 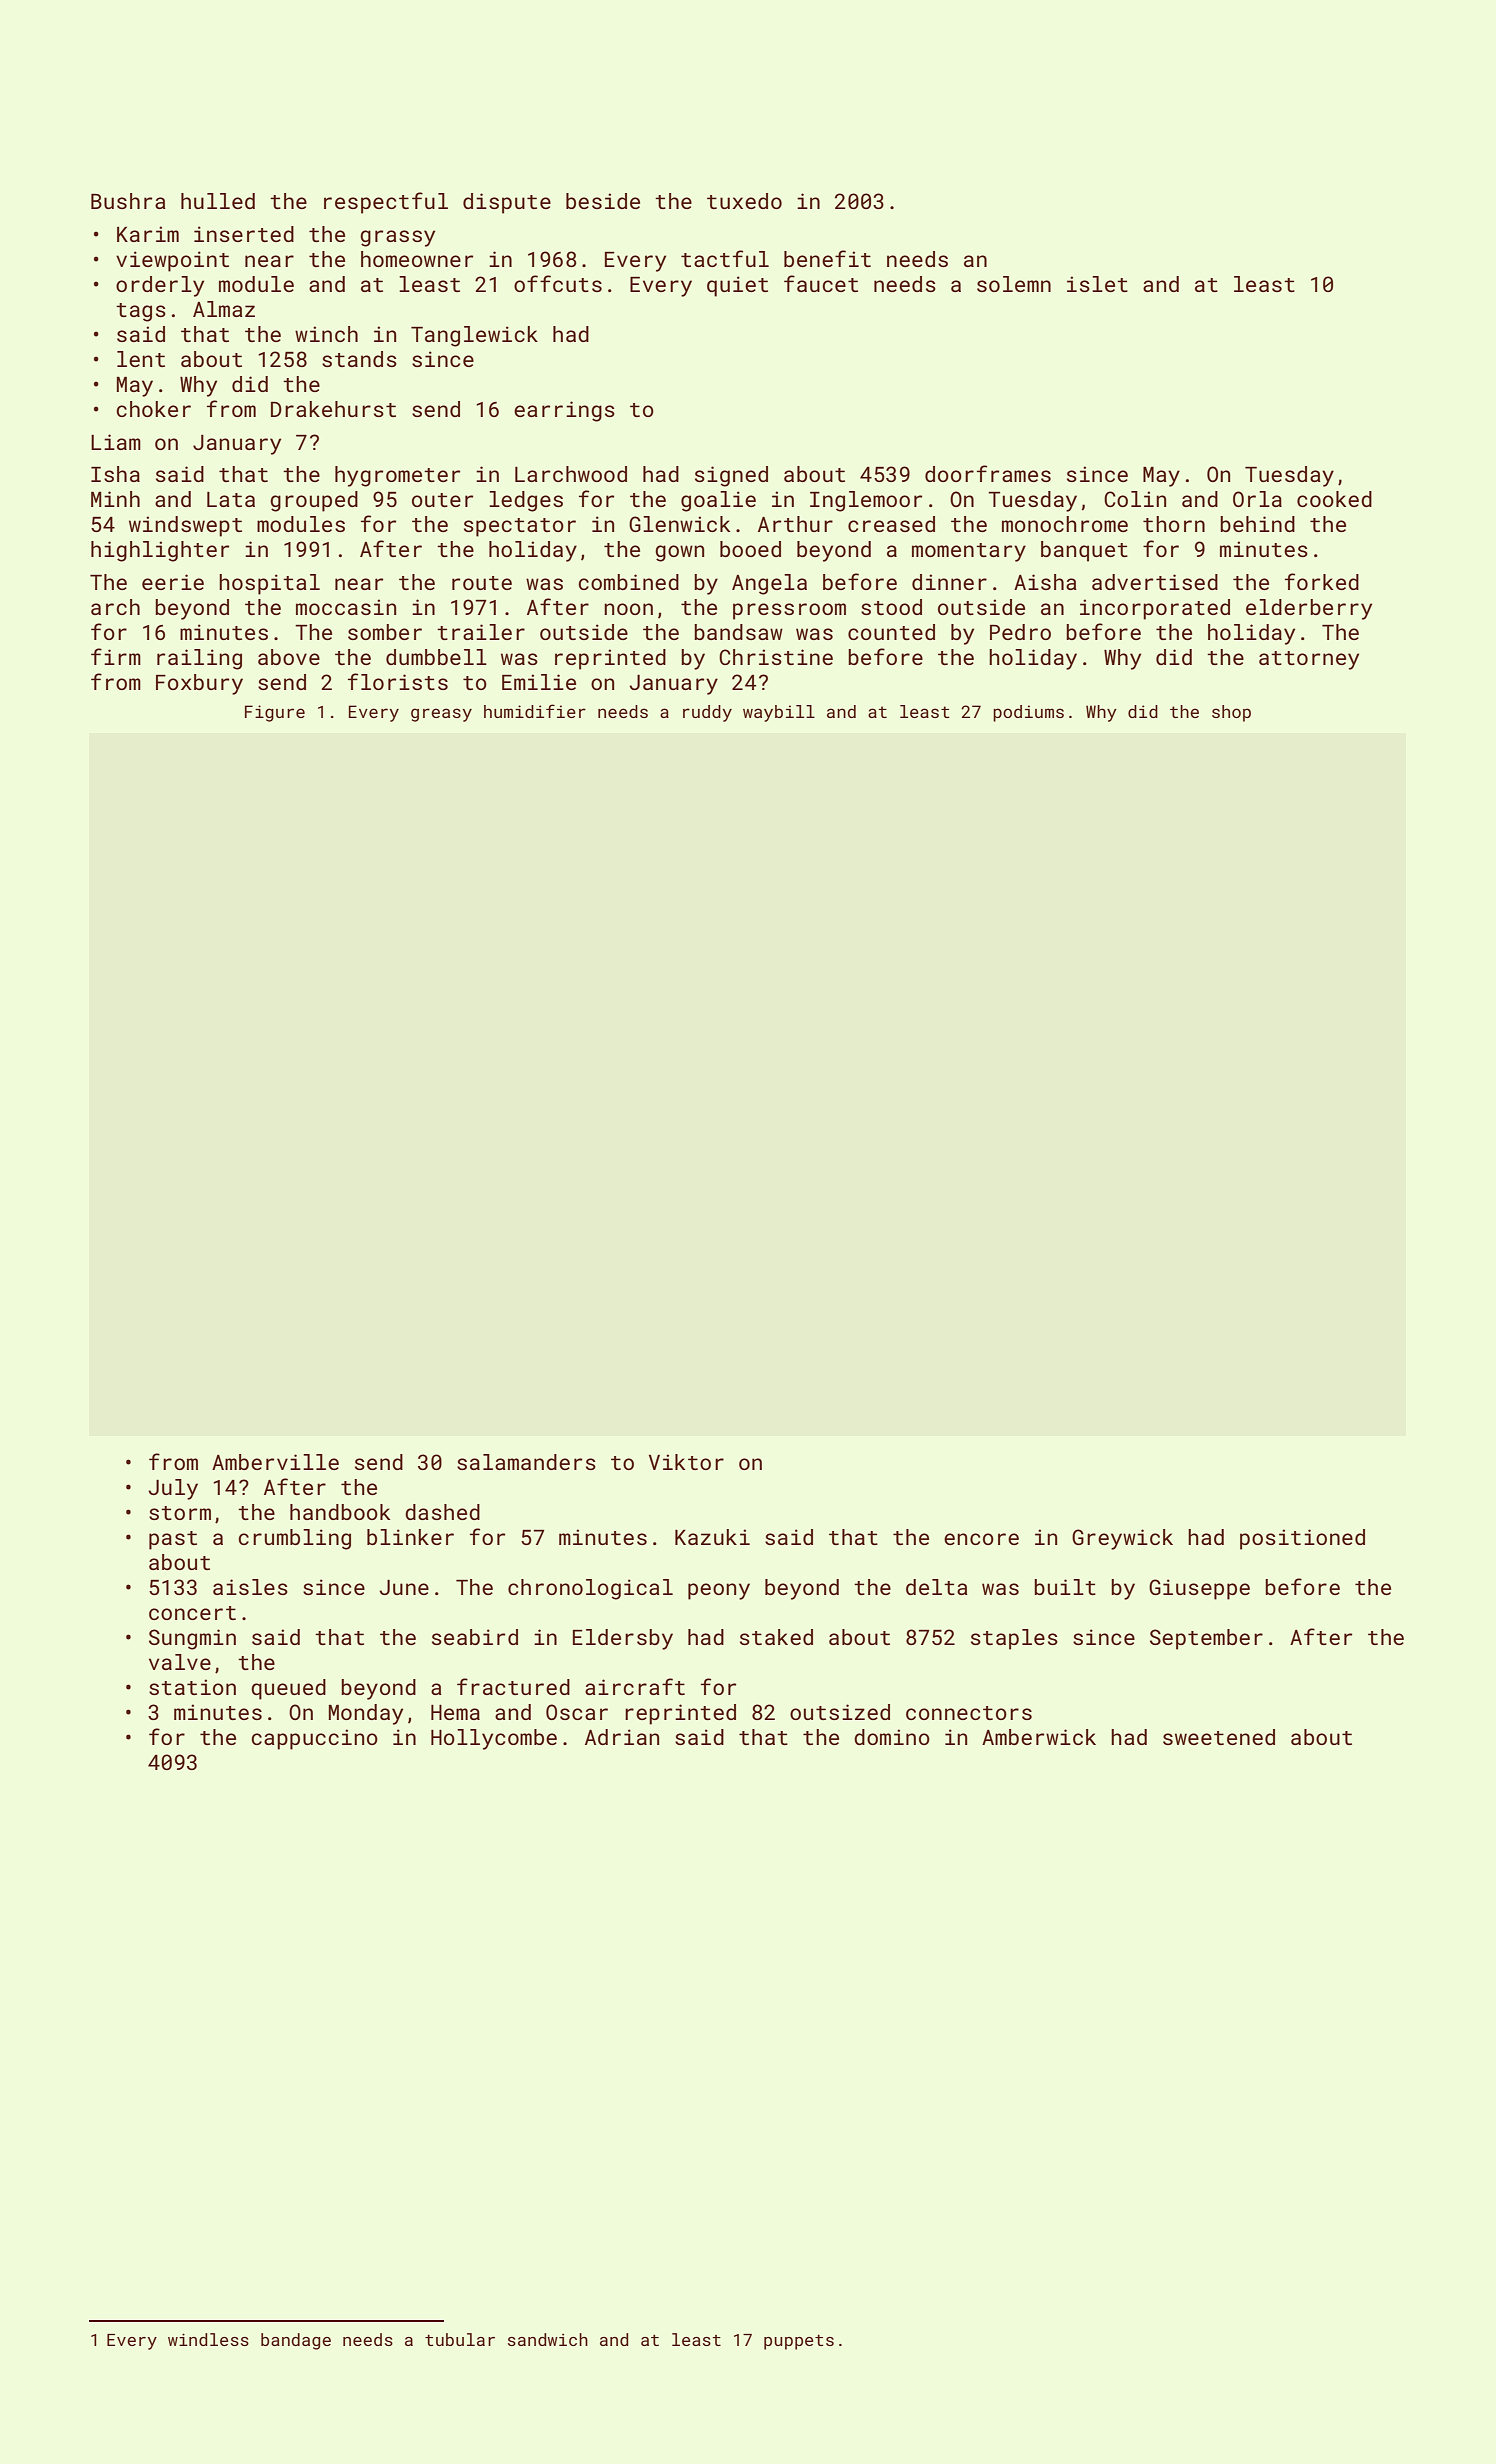 I want to click on beside, so click(x=603, y=201).
